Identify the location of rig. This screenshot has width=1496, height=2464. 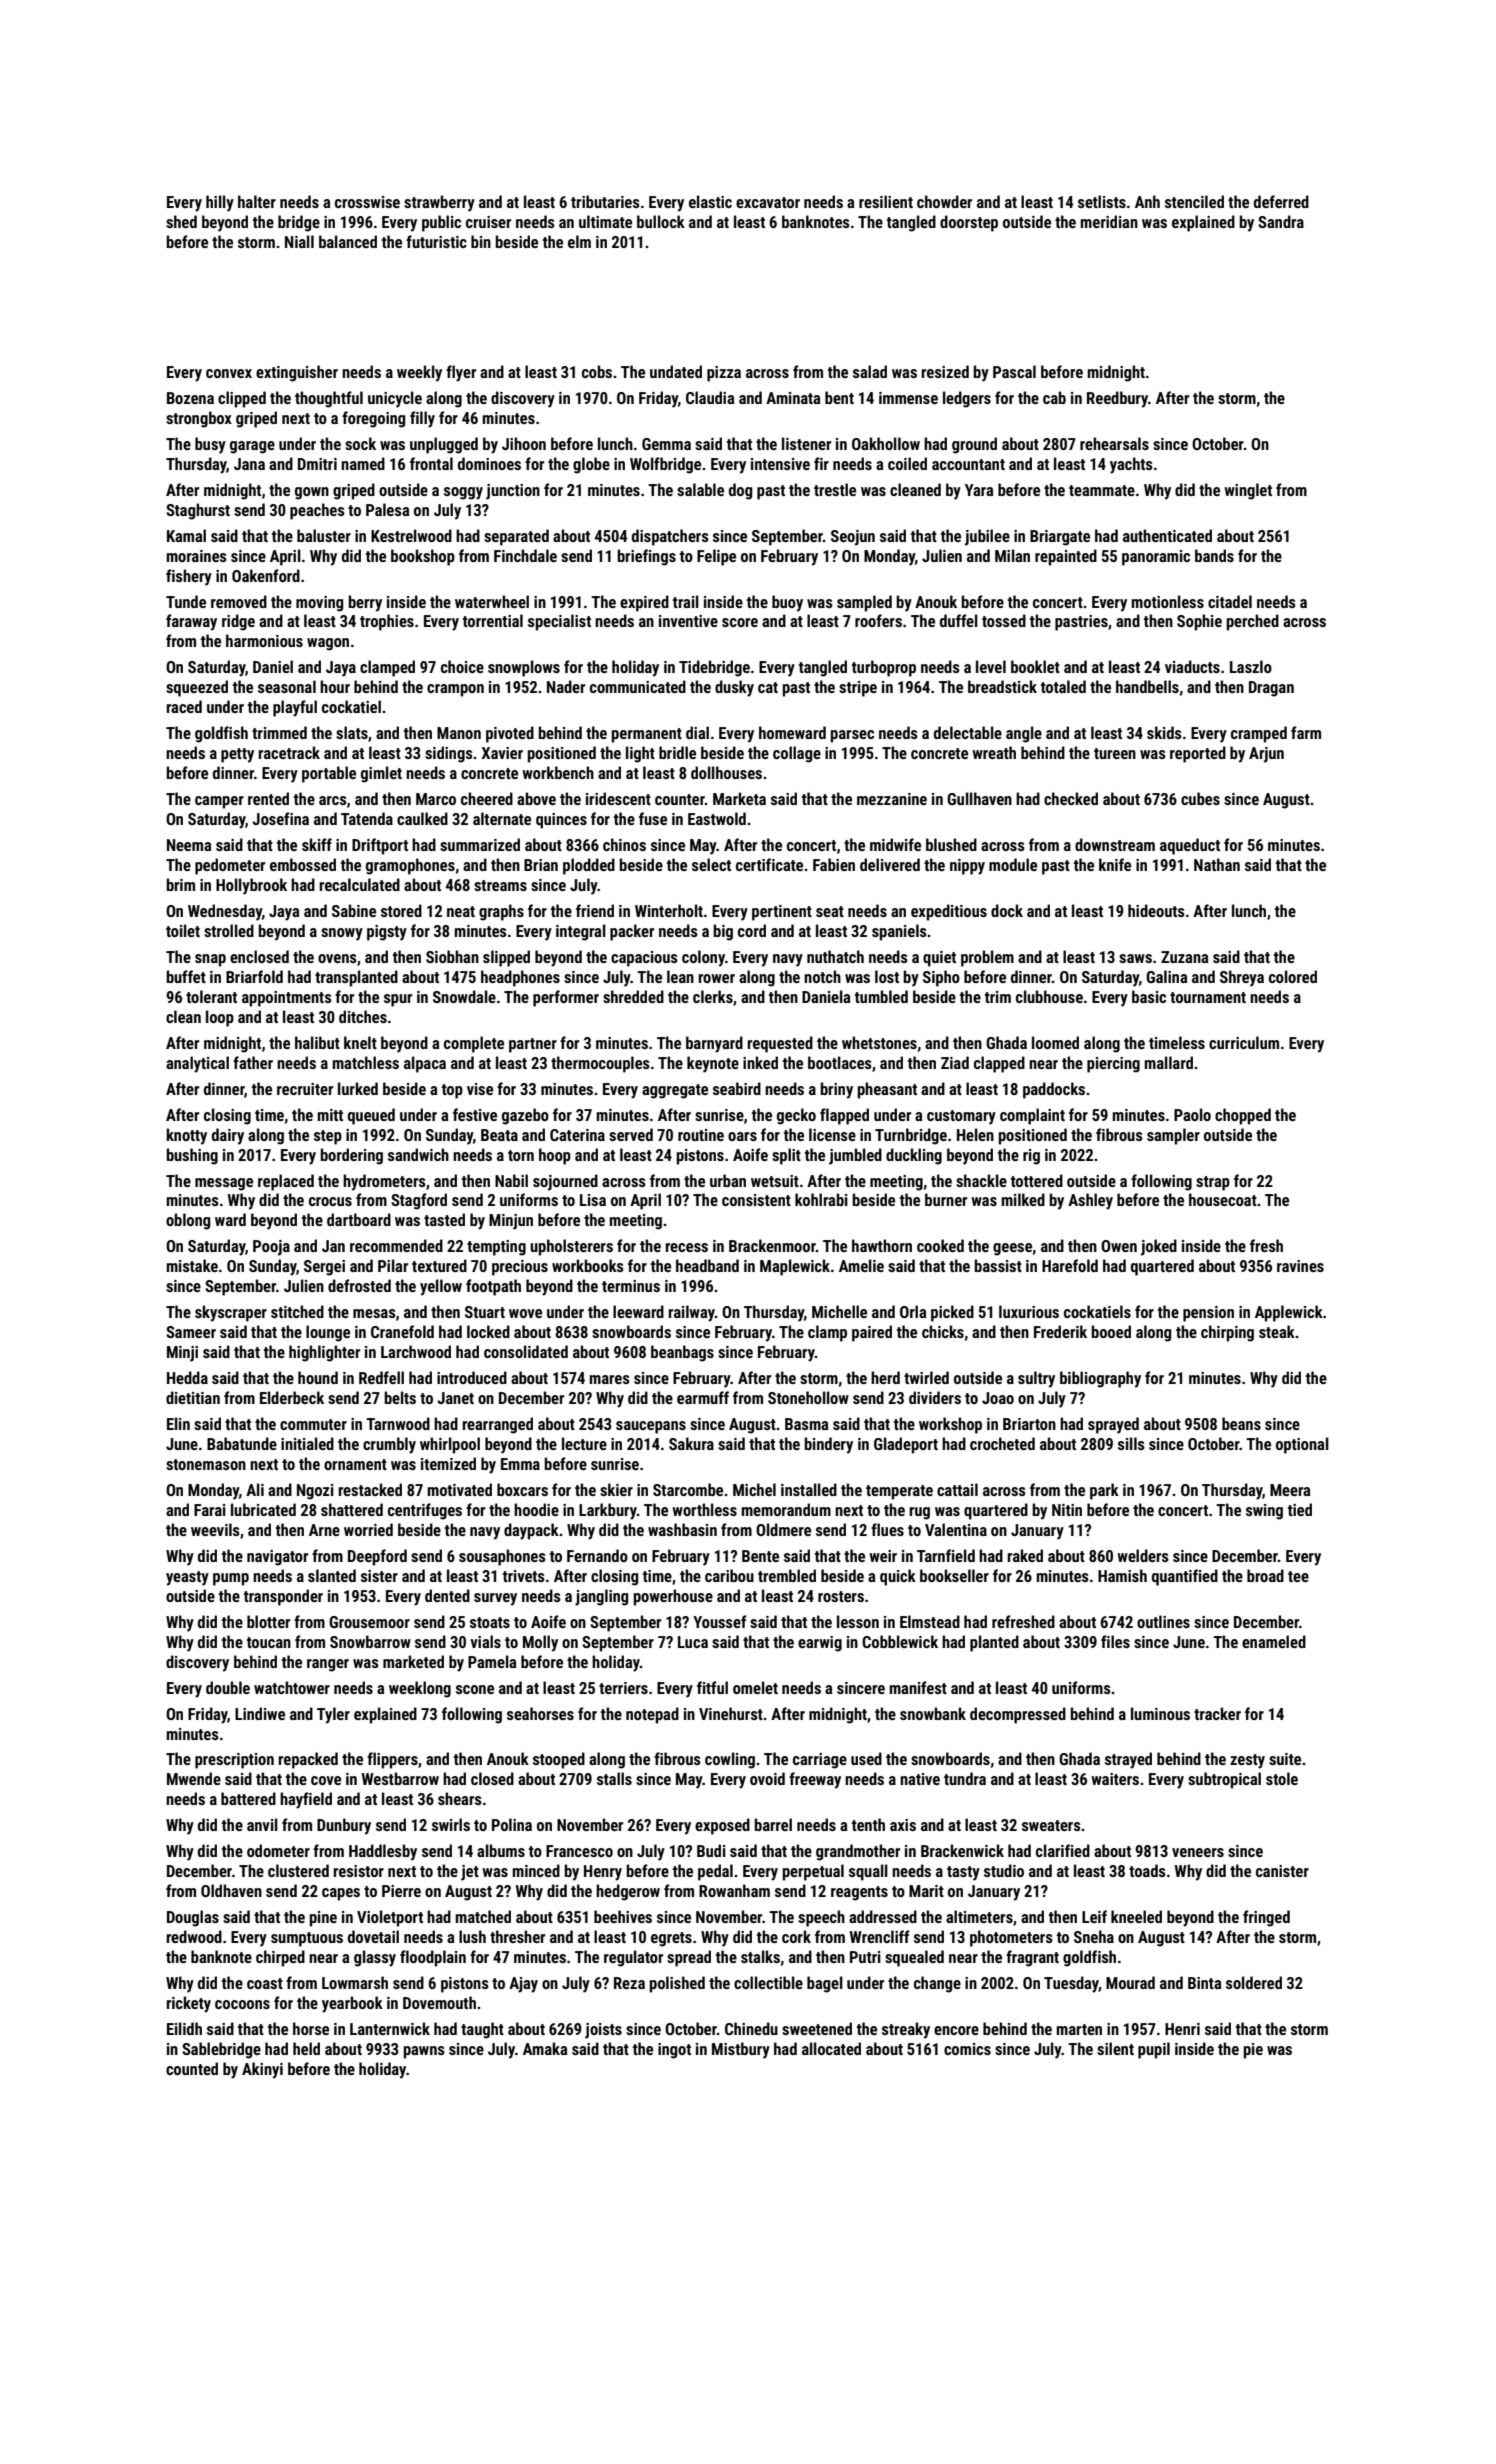
(1031, 1157).
